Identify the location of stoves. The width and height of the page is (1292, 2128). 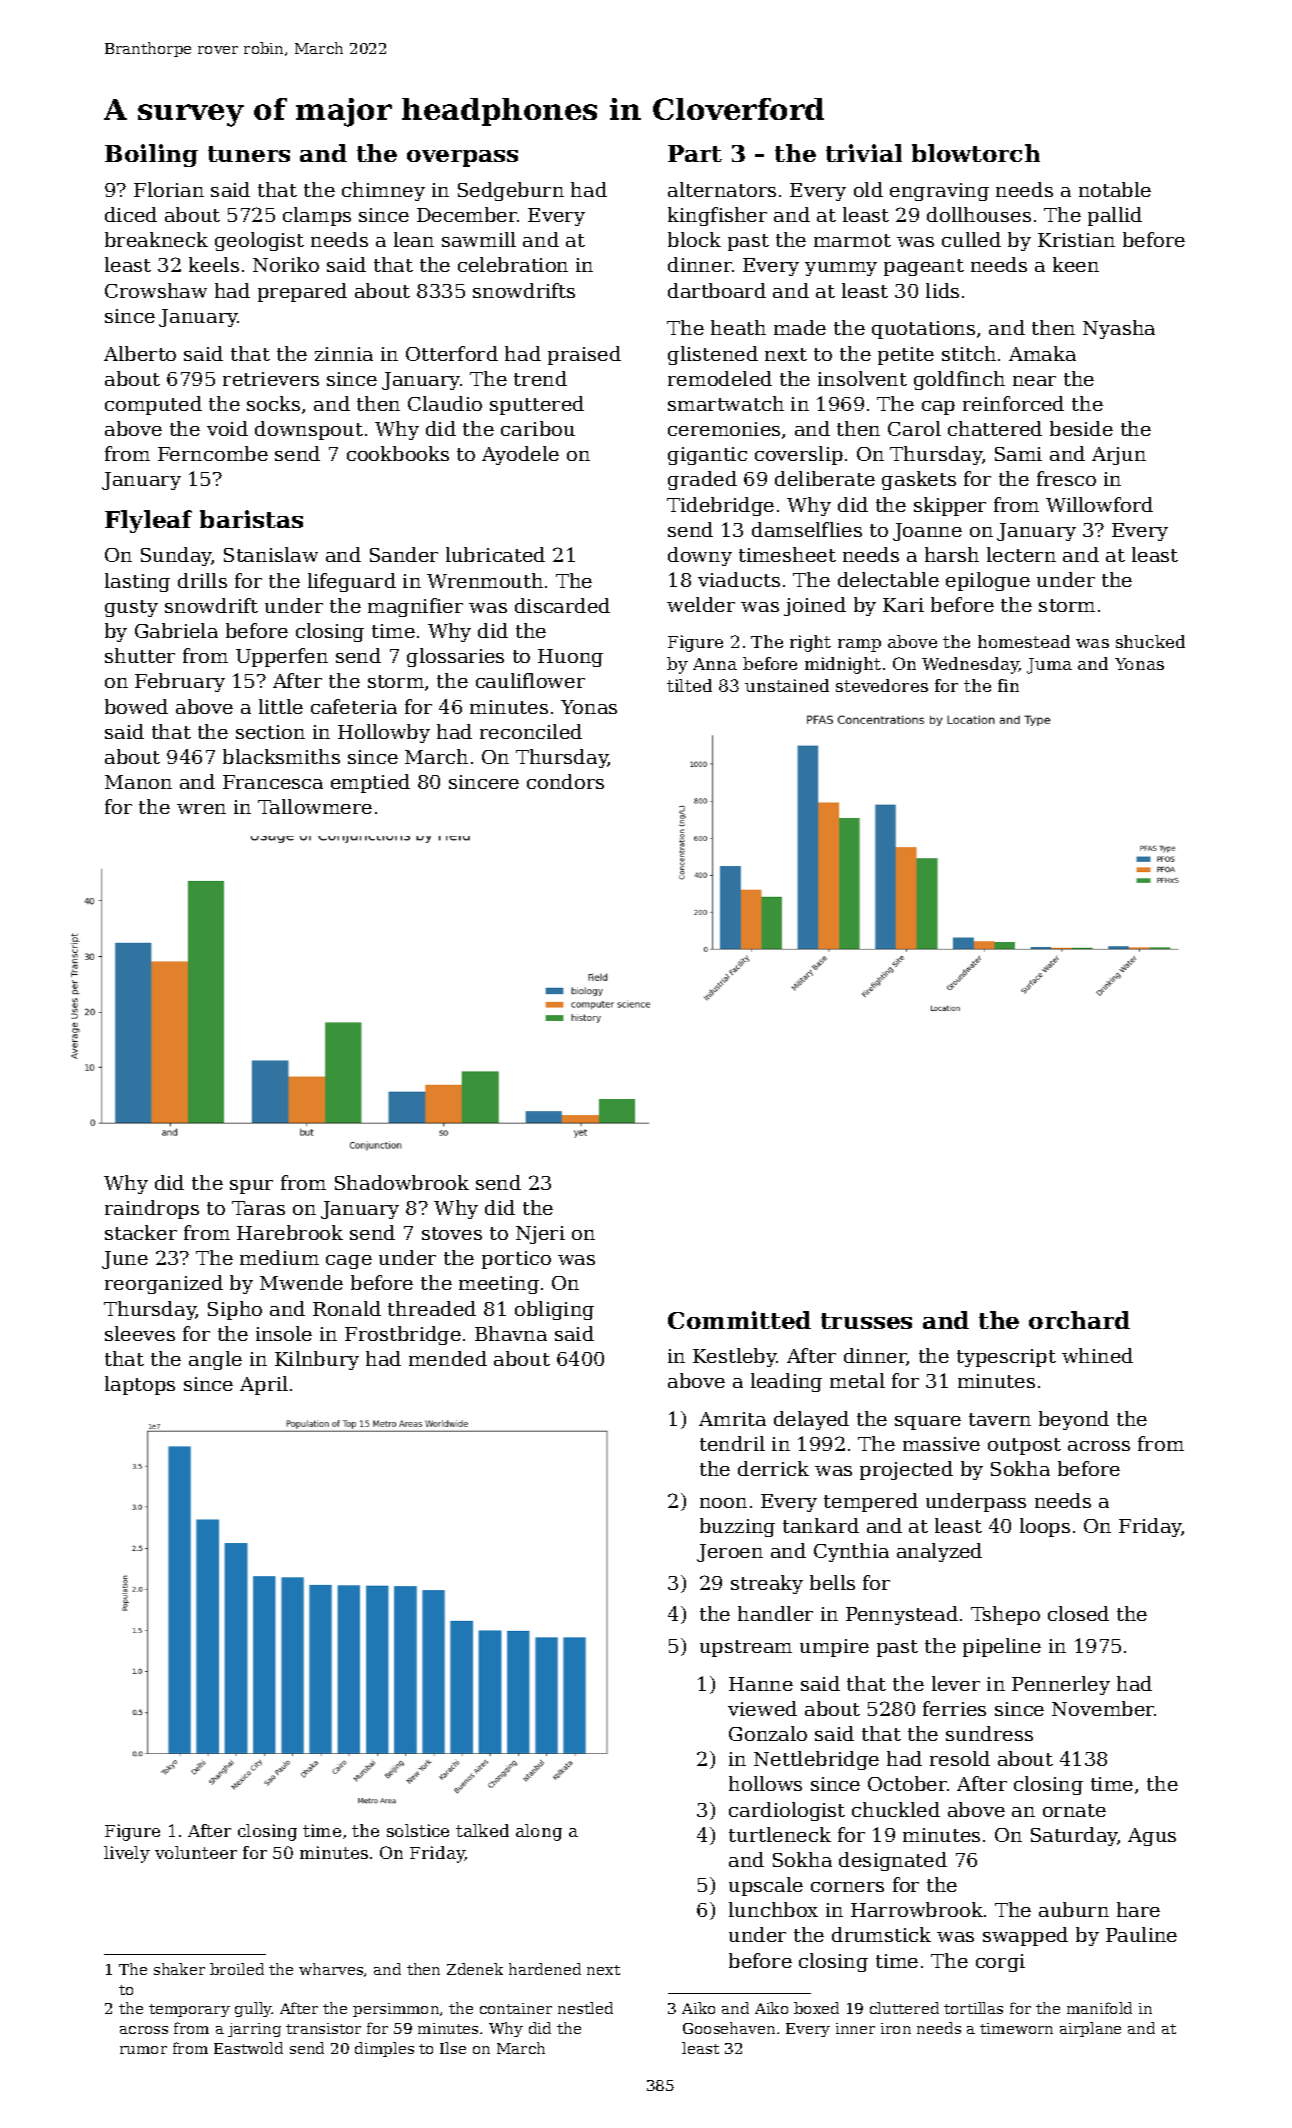
(452, 1233).
